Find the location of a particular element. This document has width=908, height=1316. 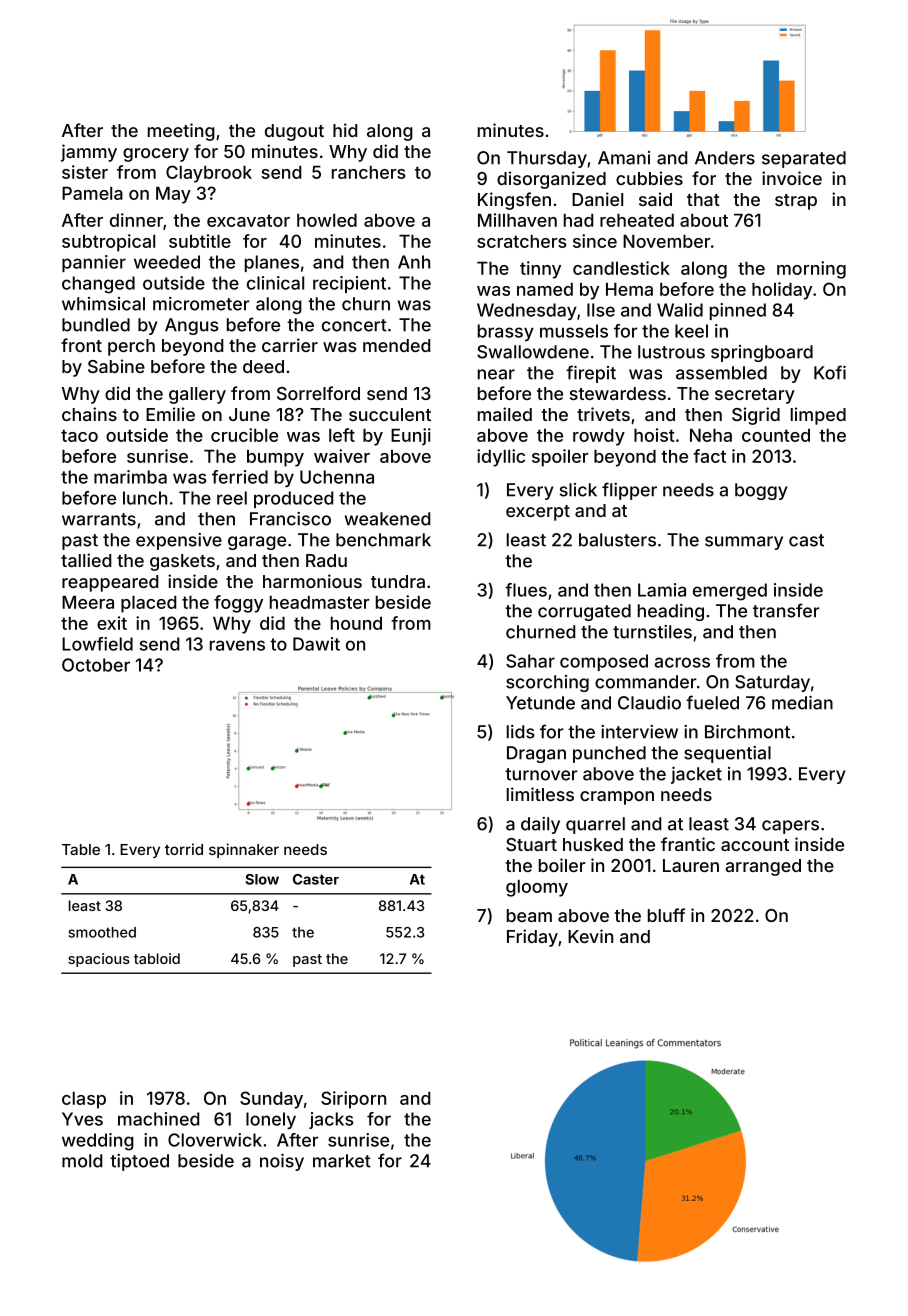

holiday is located at coordinates (782, 291).
